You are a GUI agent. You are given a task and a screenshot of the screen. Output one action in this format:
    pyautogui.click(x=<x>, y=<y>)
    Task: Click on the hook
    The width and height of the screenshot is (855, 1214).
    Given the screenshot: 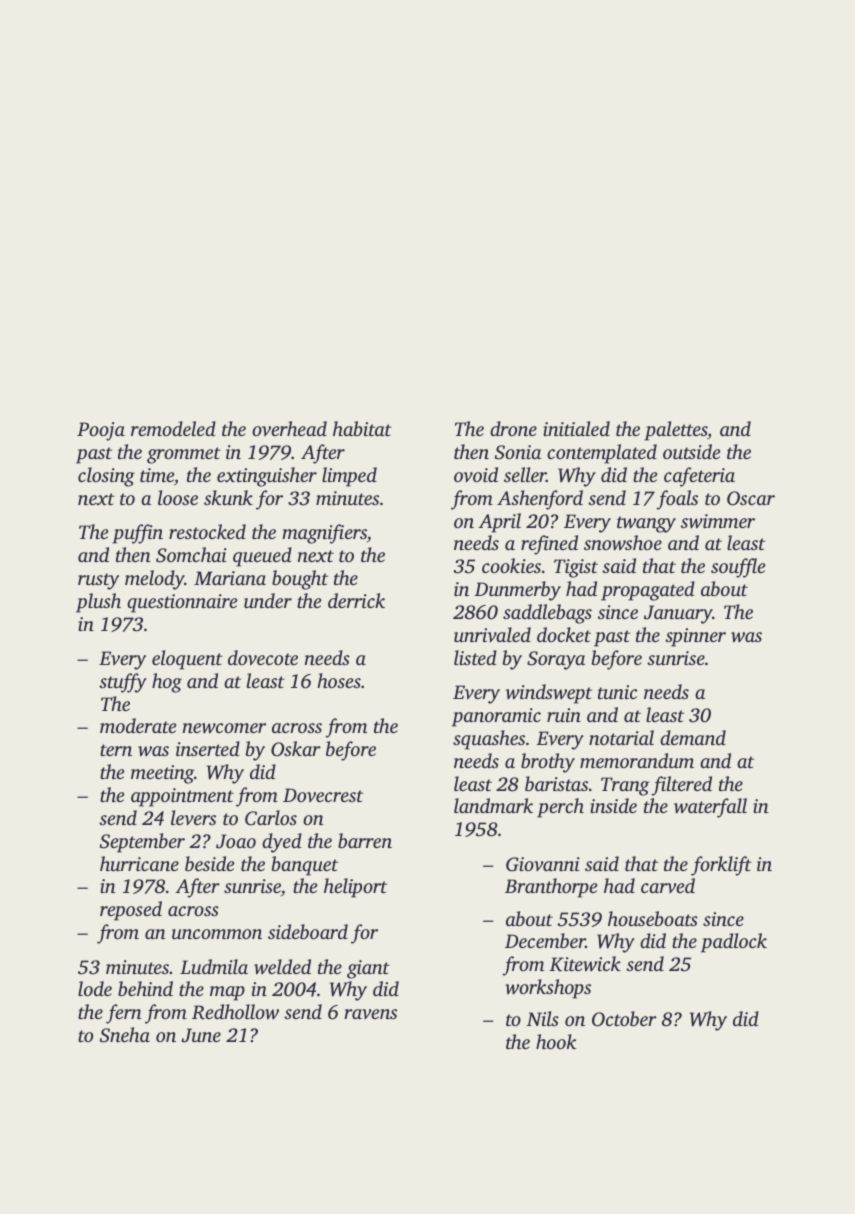 What is the action you would take?
    pyautogui.click(x=556, y=1041)
